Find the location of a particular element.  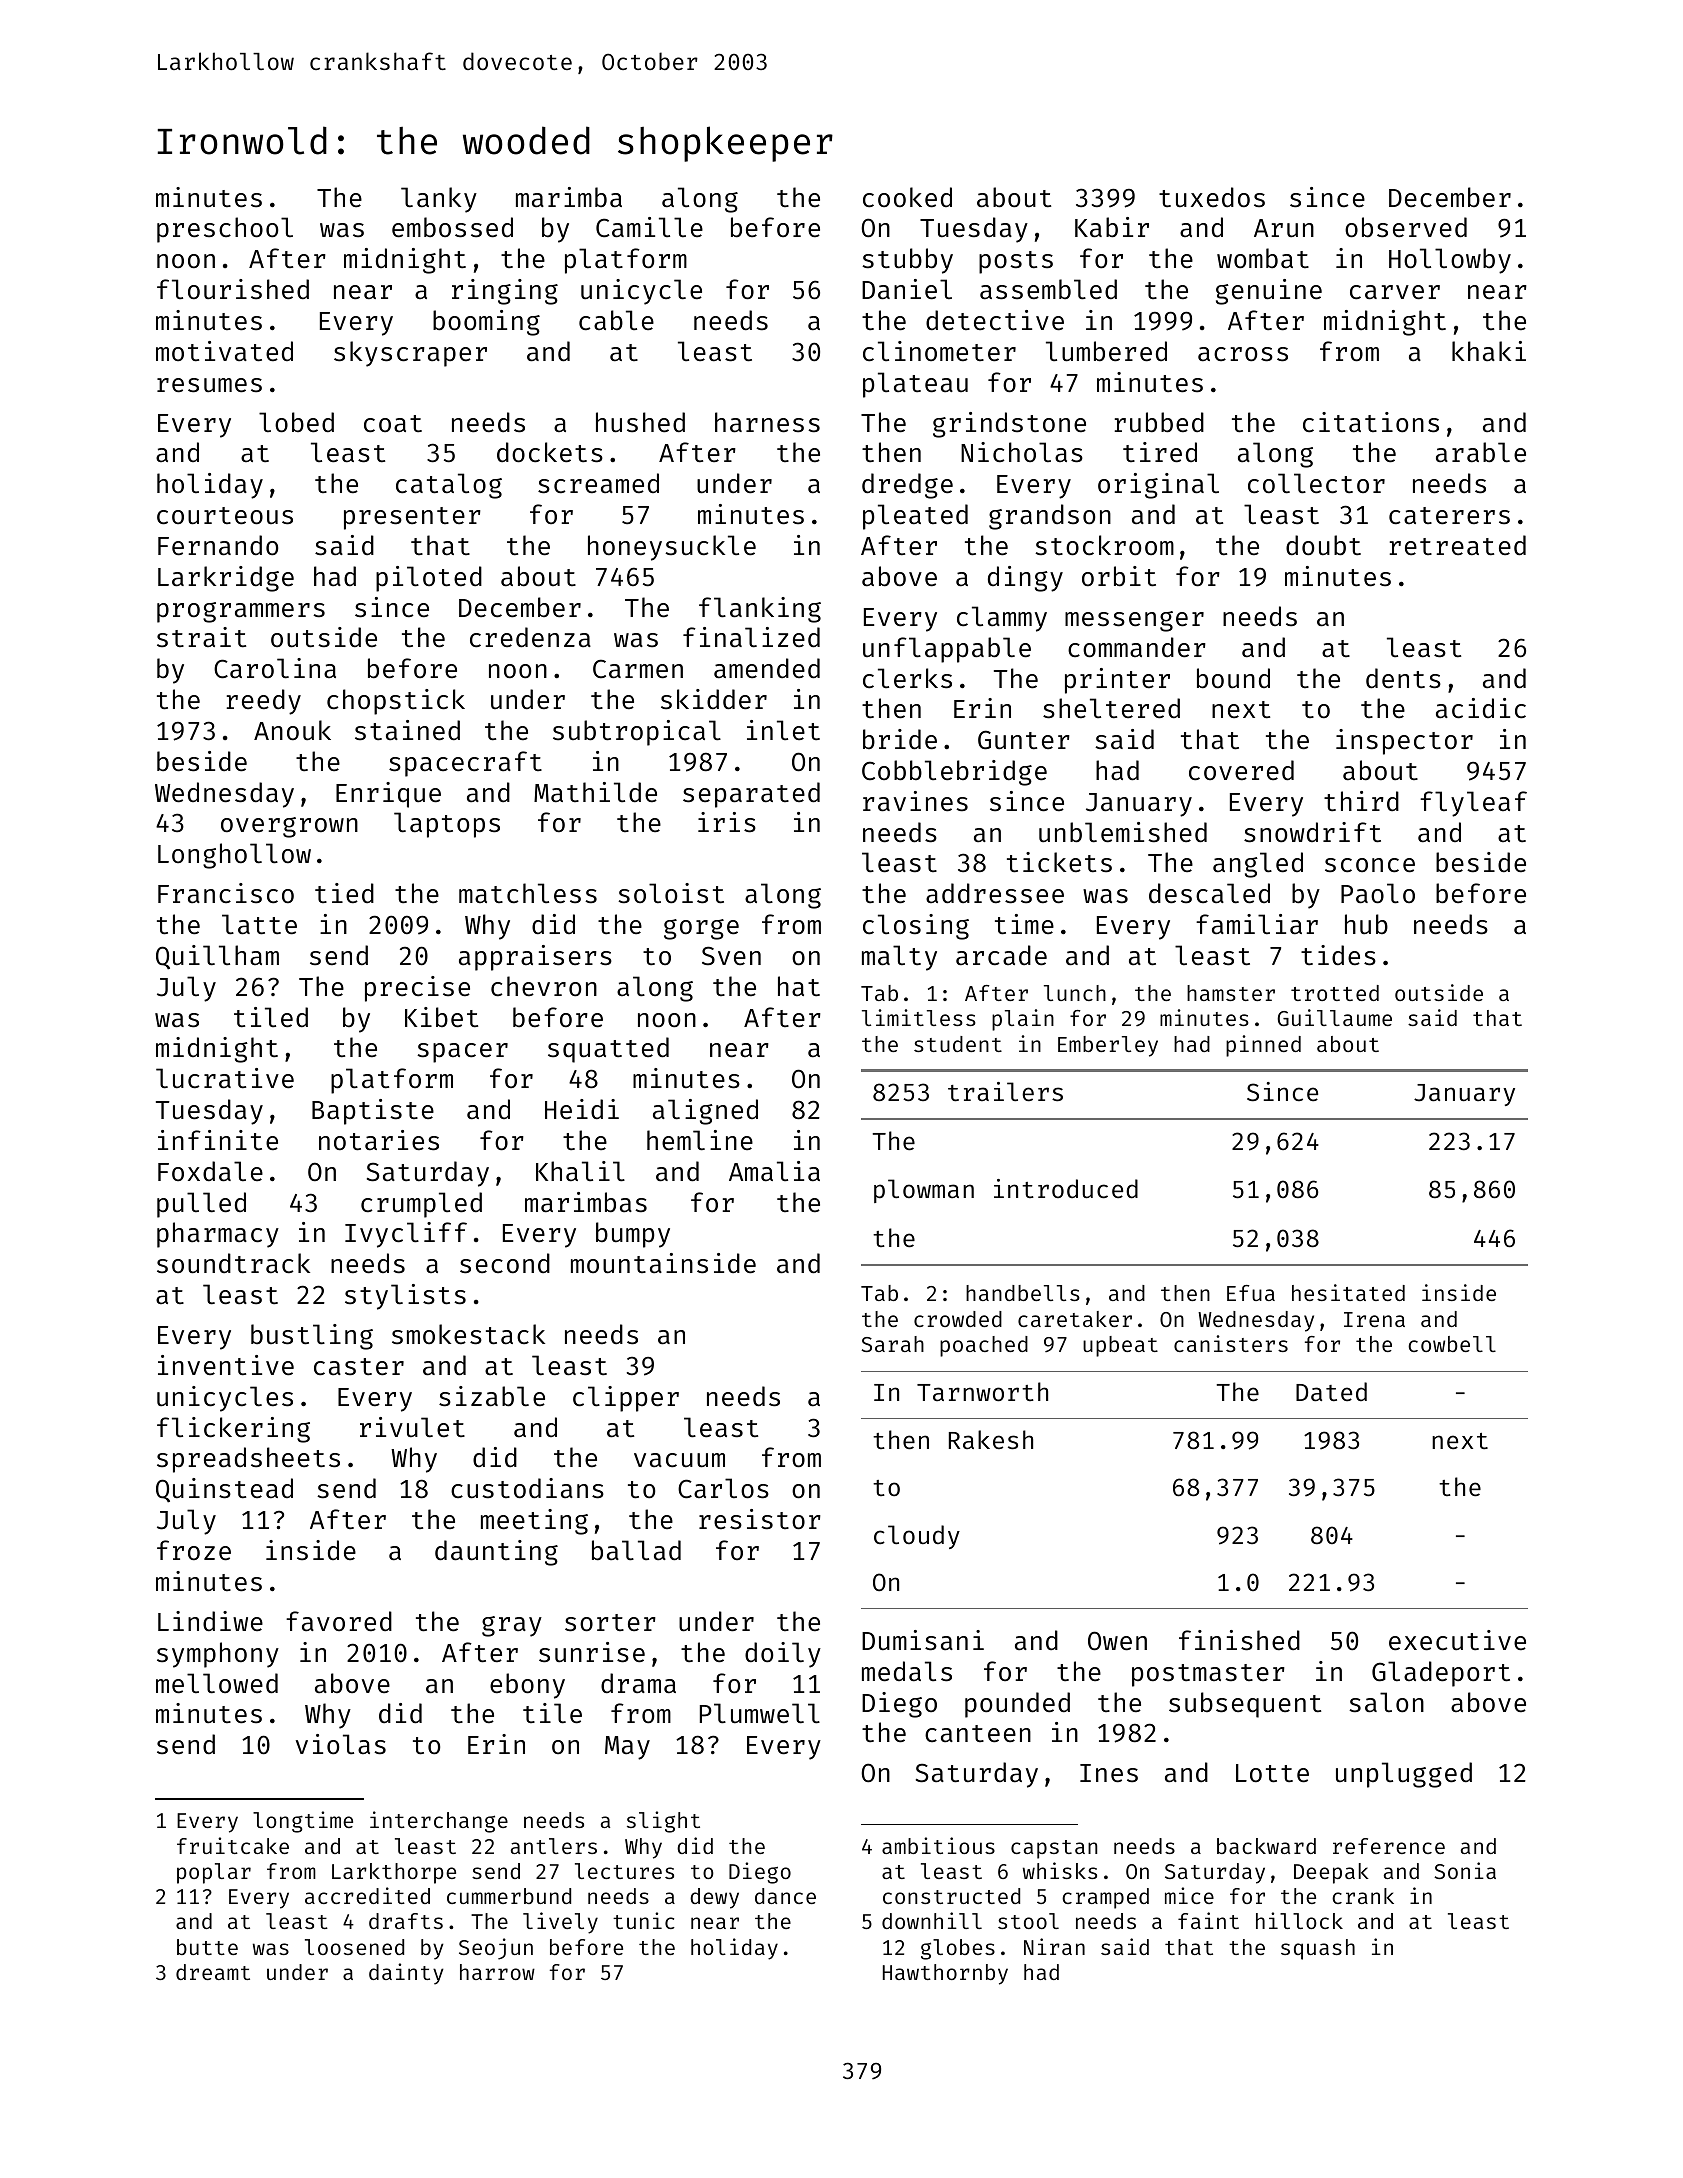

spacer is located at coordinates (462, 1053).
